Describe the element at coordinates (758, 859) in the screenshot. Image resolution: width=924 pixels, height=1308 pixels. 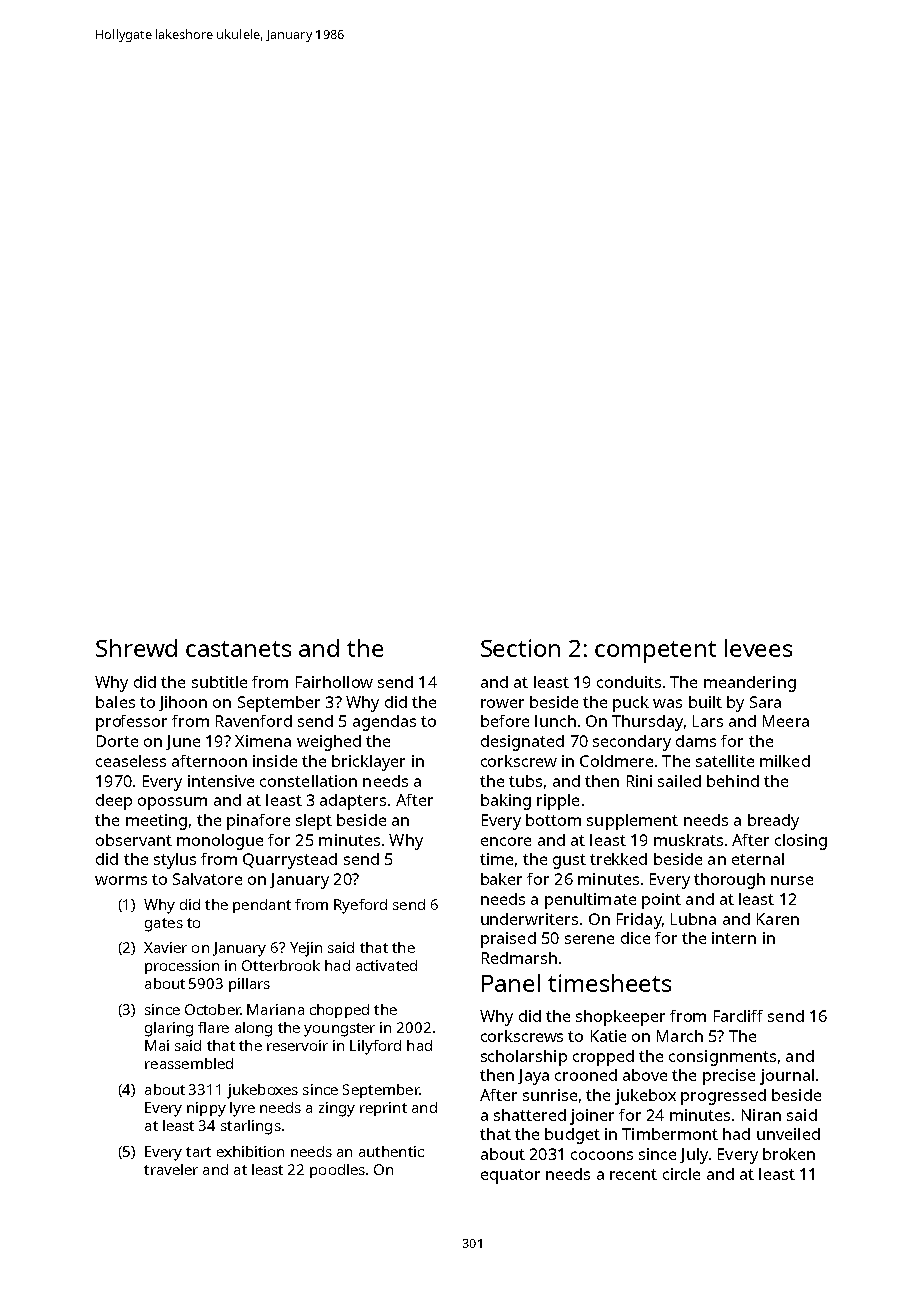
I see `eternal` at that location.
